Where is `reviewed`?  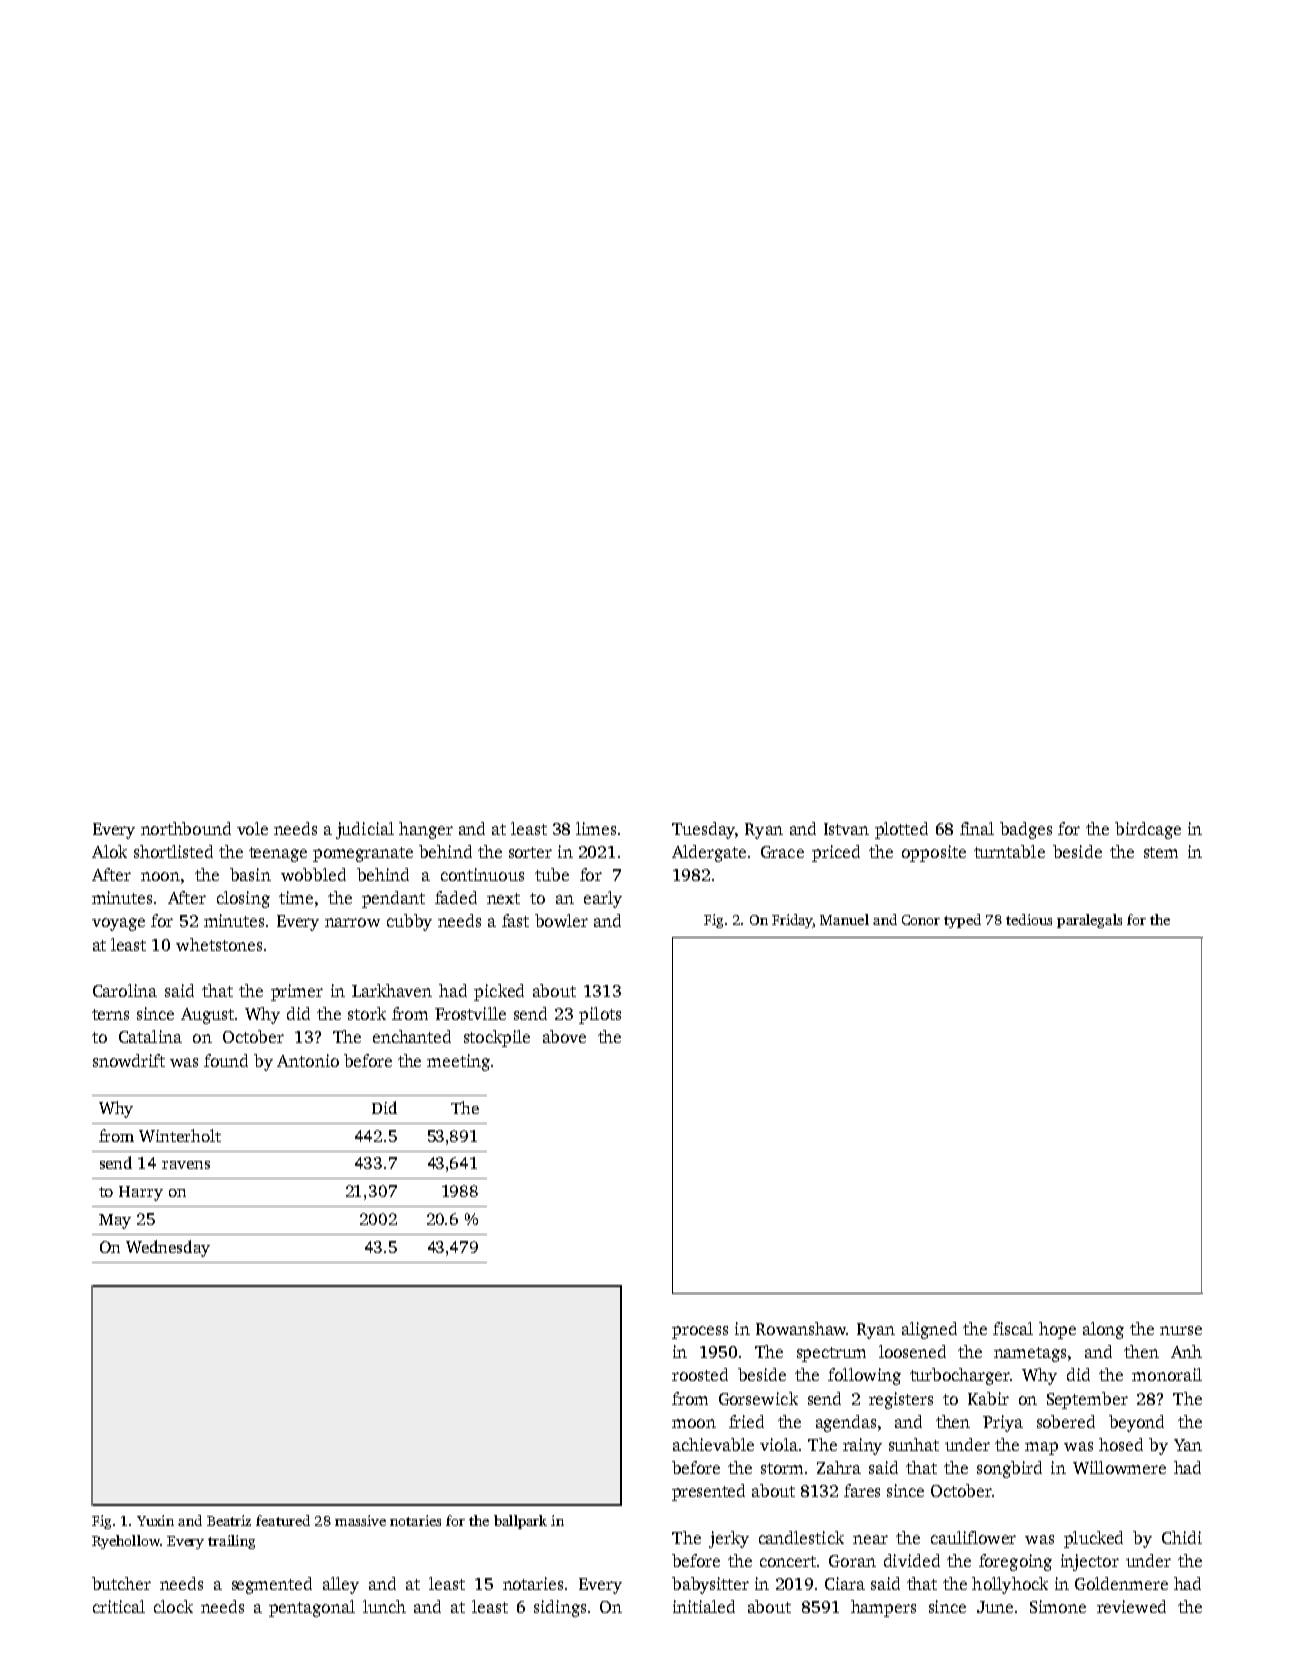 reviewed is located at coordinates (1131, 1606).
